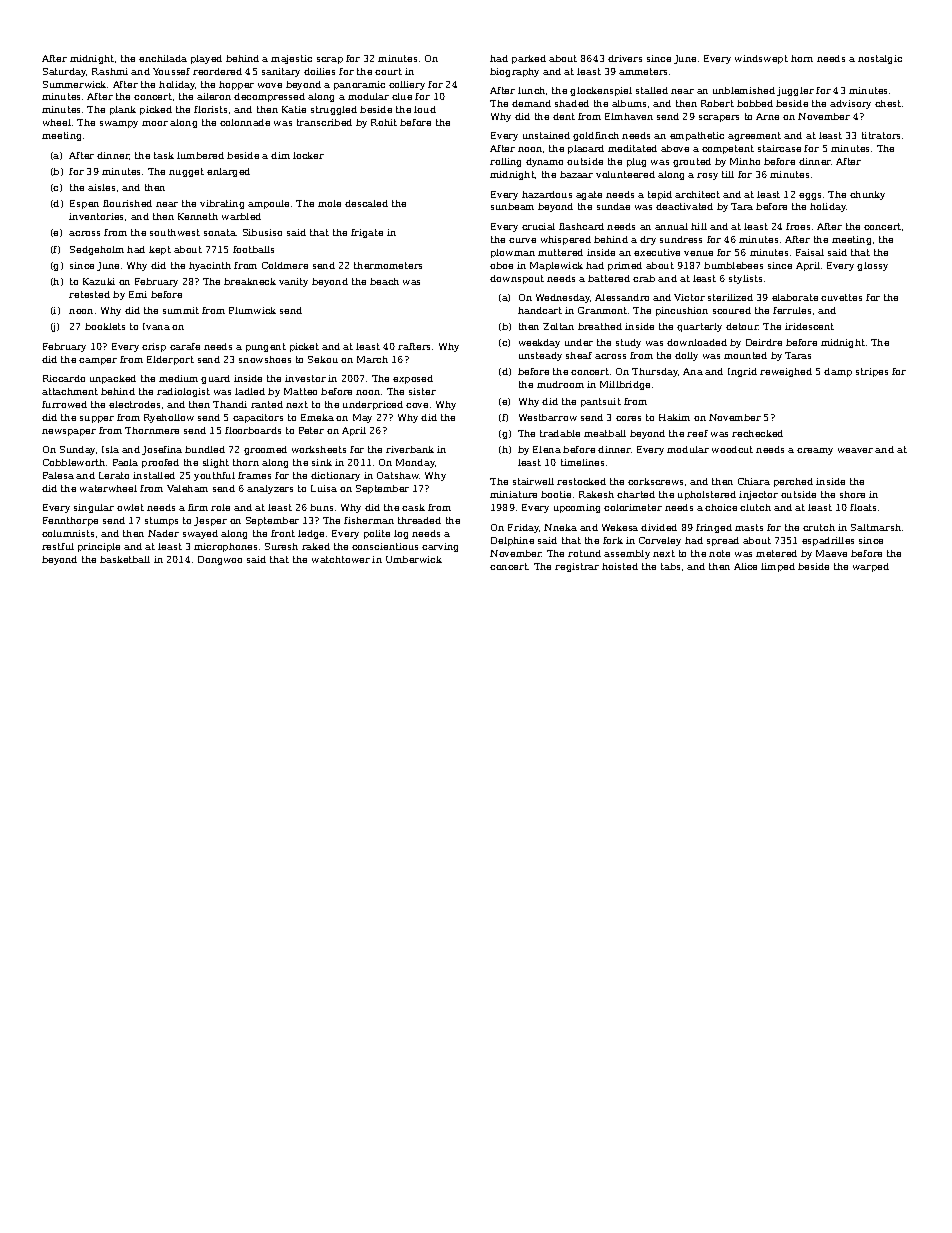 This image has height=1233, width=952. I want to click on March, so click(372, 359).
